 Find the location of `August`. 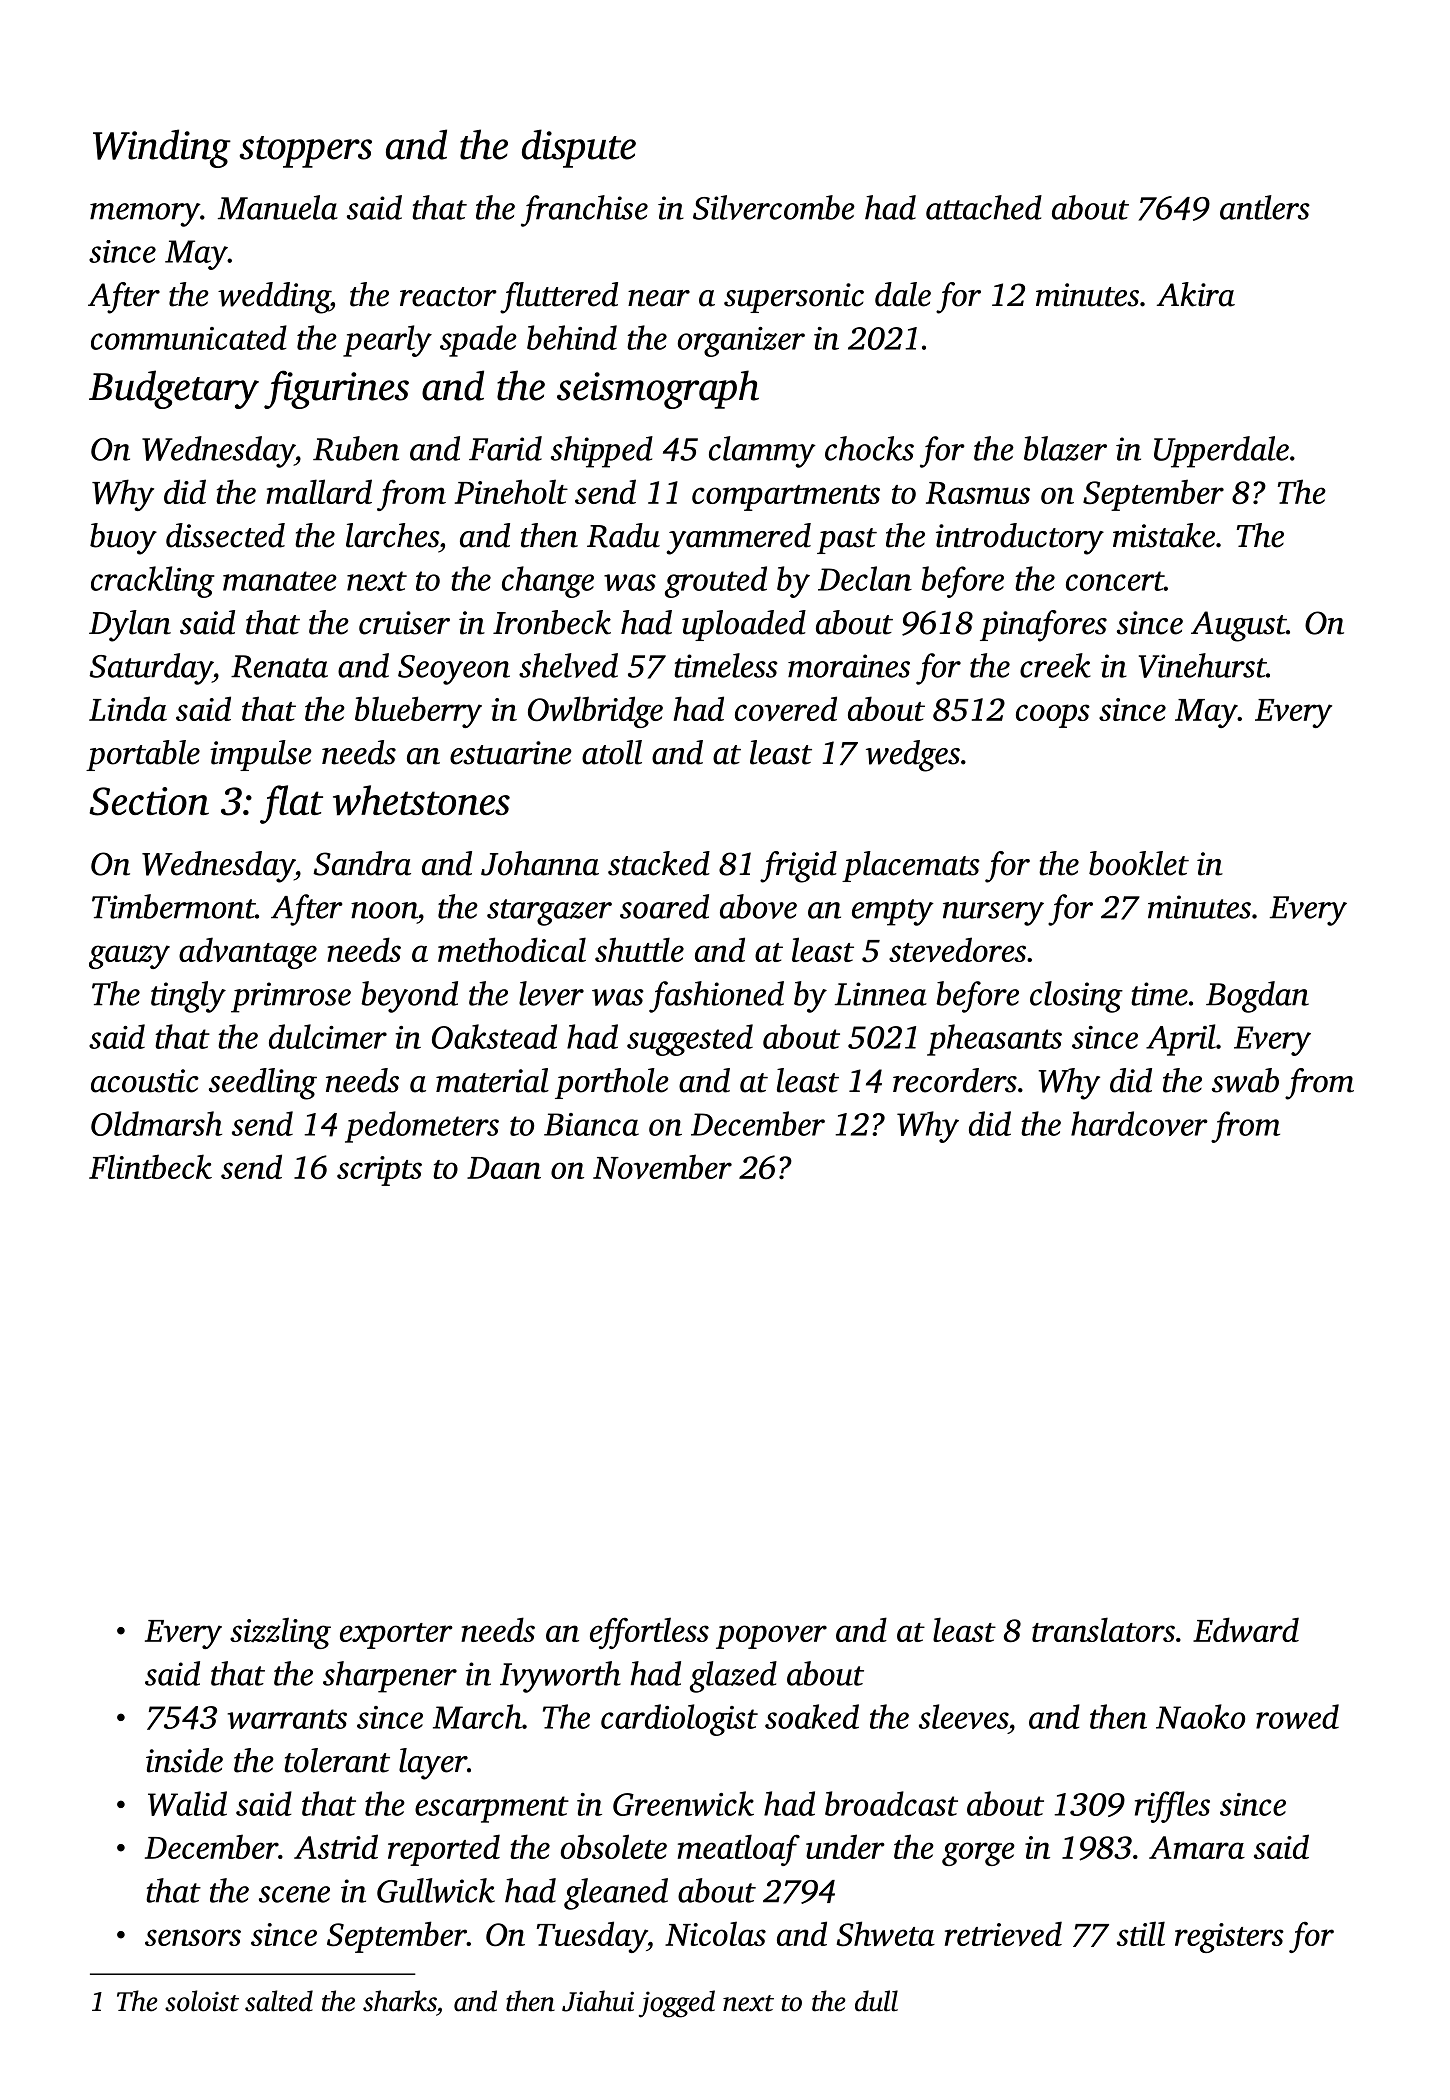

August is located at coordinates (1238, 626).
